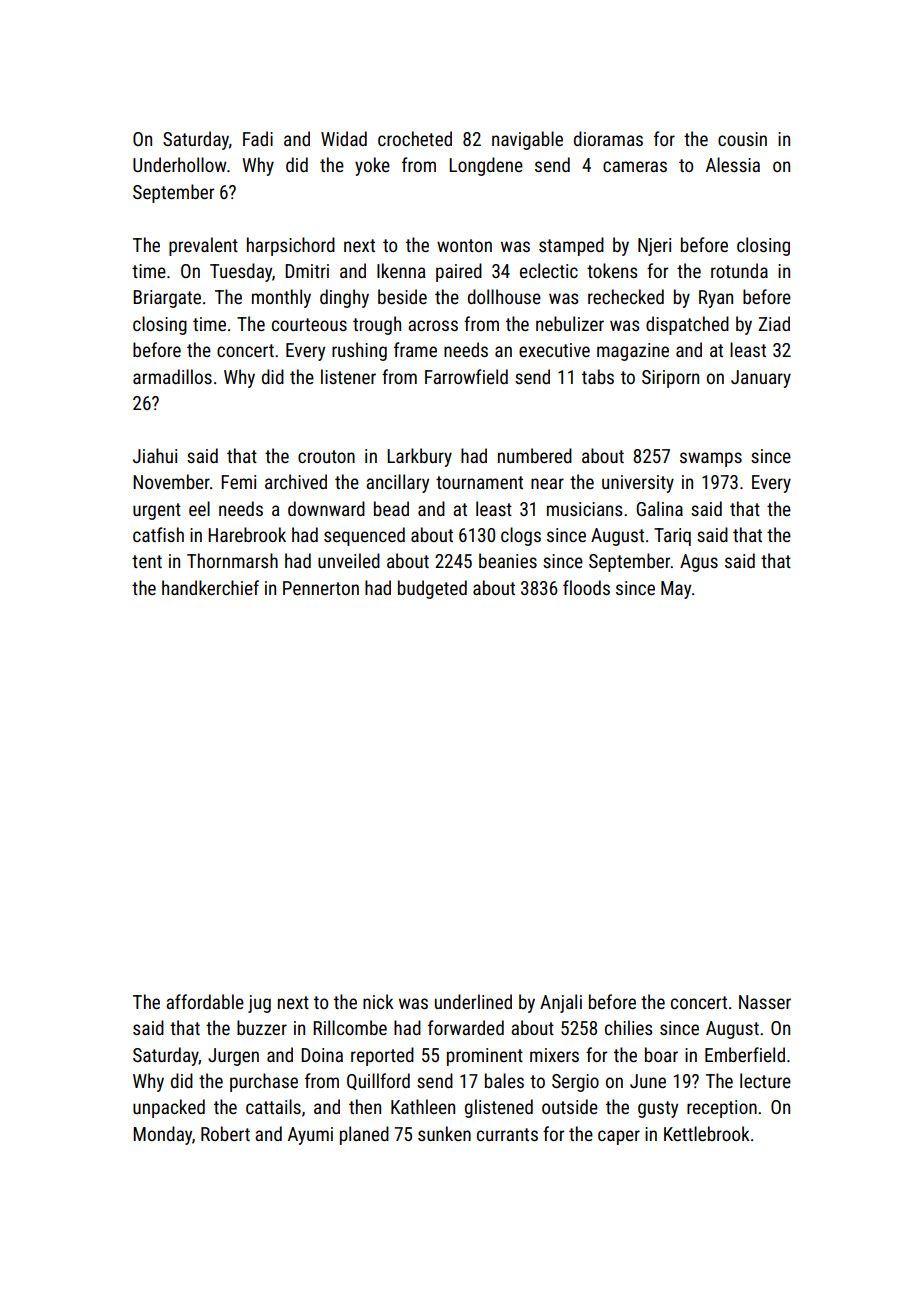  What do you see at coordinates (419, 457) in the screenshot?
I see `Larkbury` at bounding box center [419, 457].
